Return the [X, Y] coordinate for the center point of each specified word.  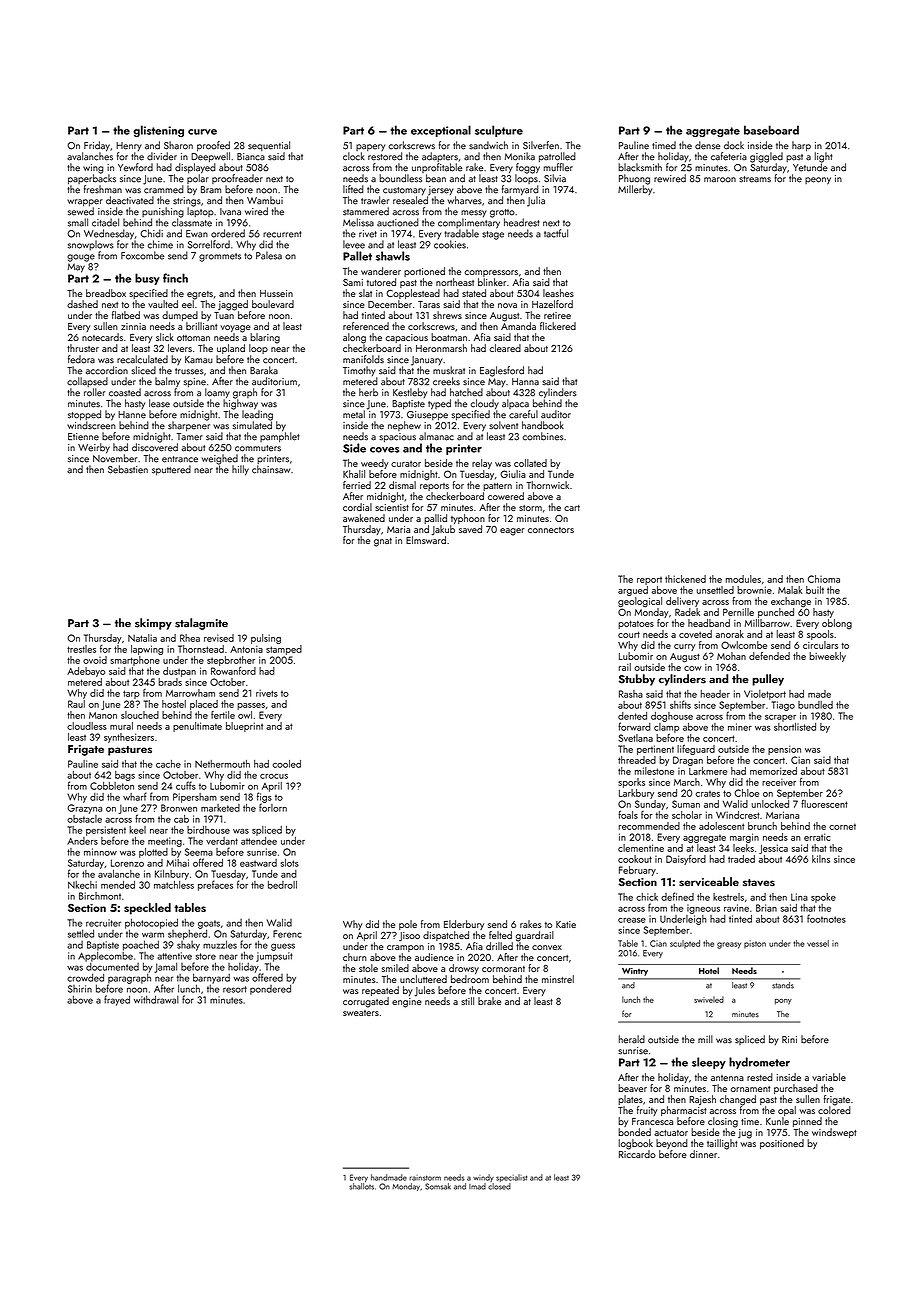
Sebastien [128, 469]
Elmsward [426, 540]
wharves [465, 200]
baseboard [771, 130]
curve [202, 132]
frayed [117, 1000]
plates [630, 1100]
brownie [754, 590]
